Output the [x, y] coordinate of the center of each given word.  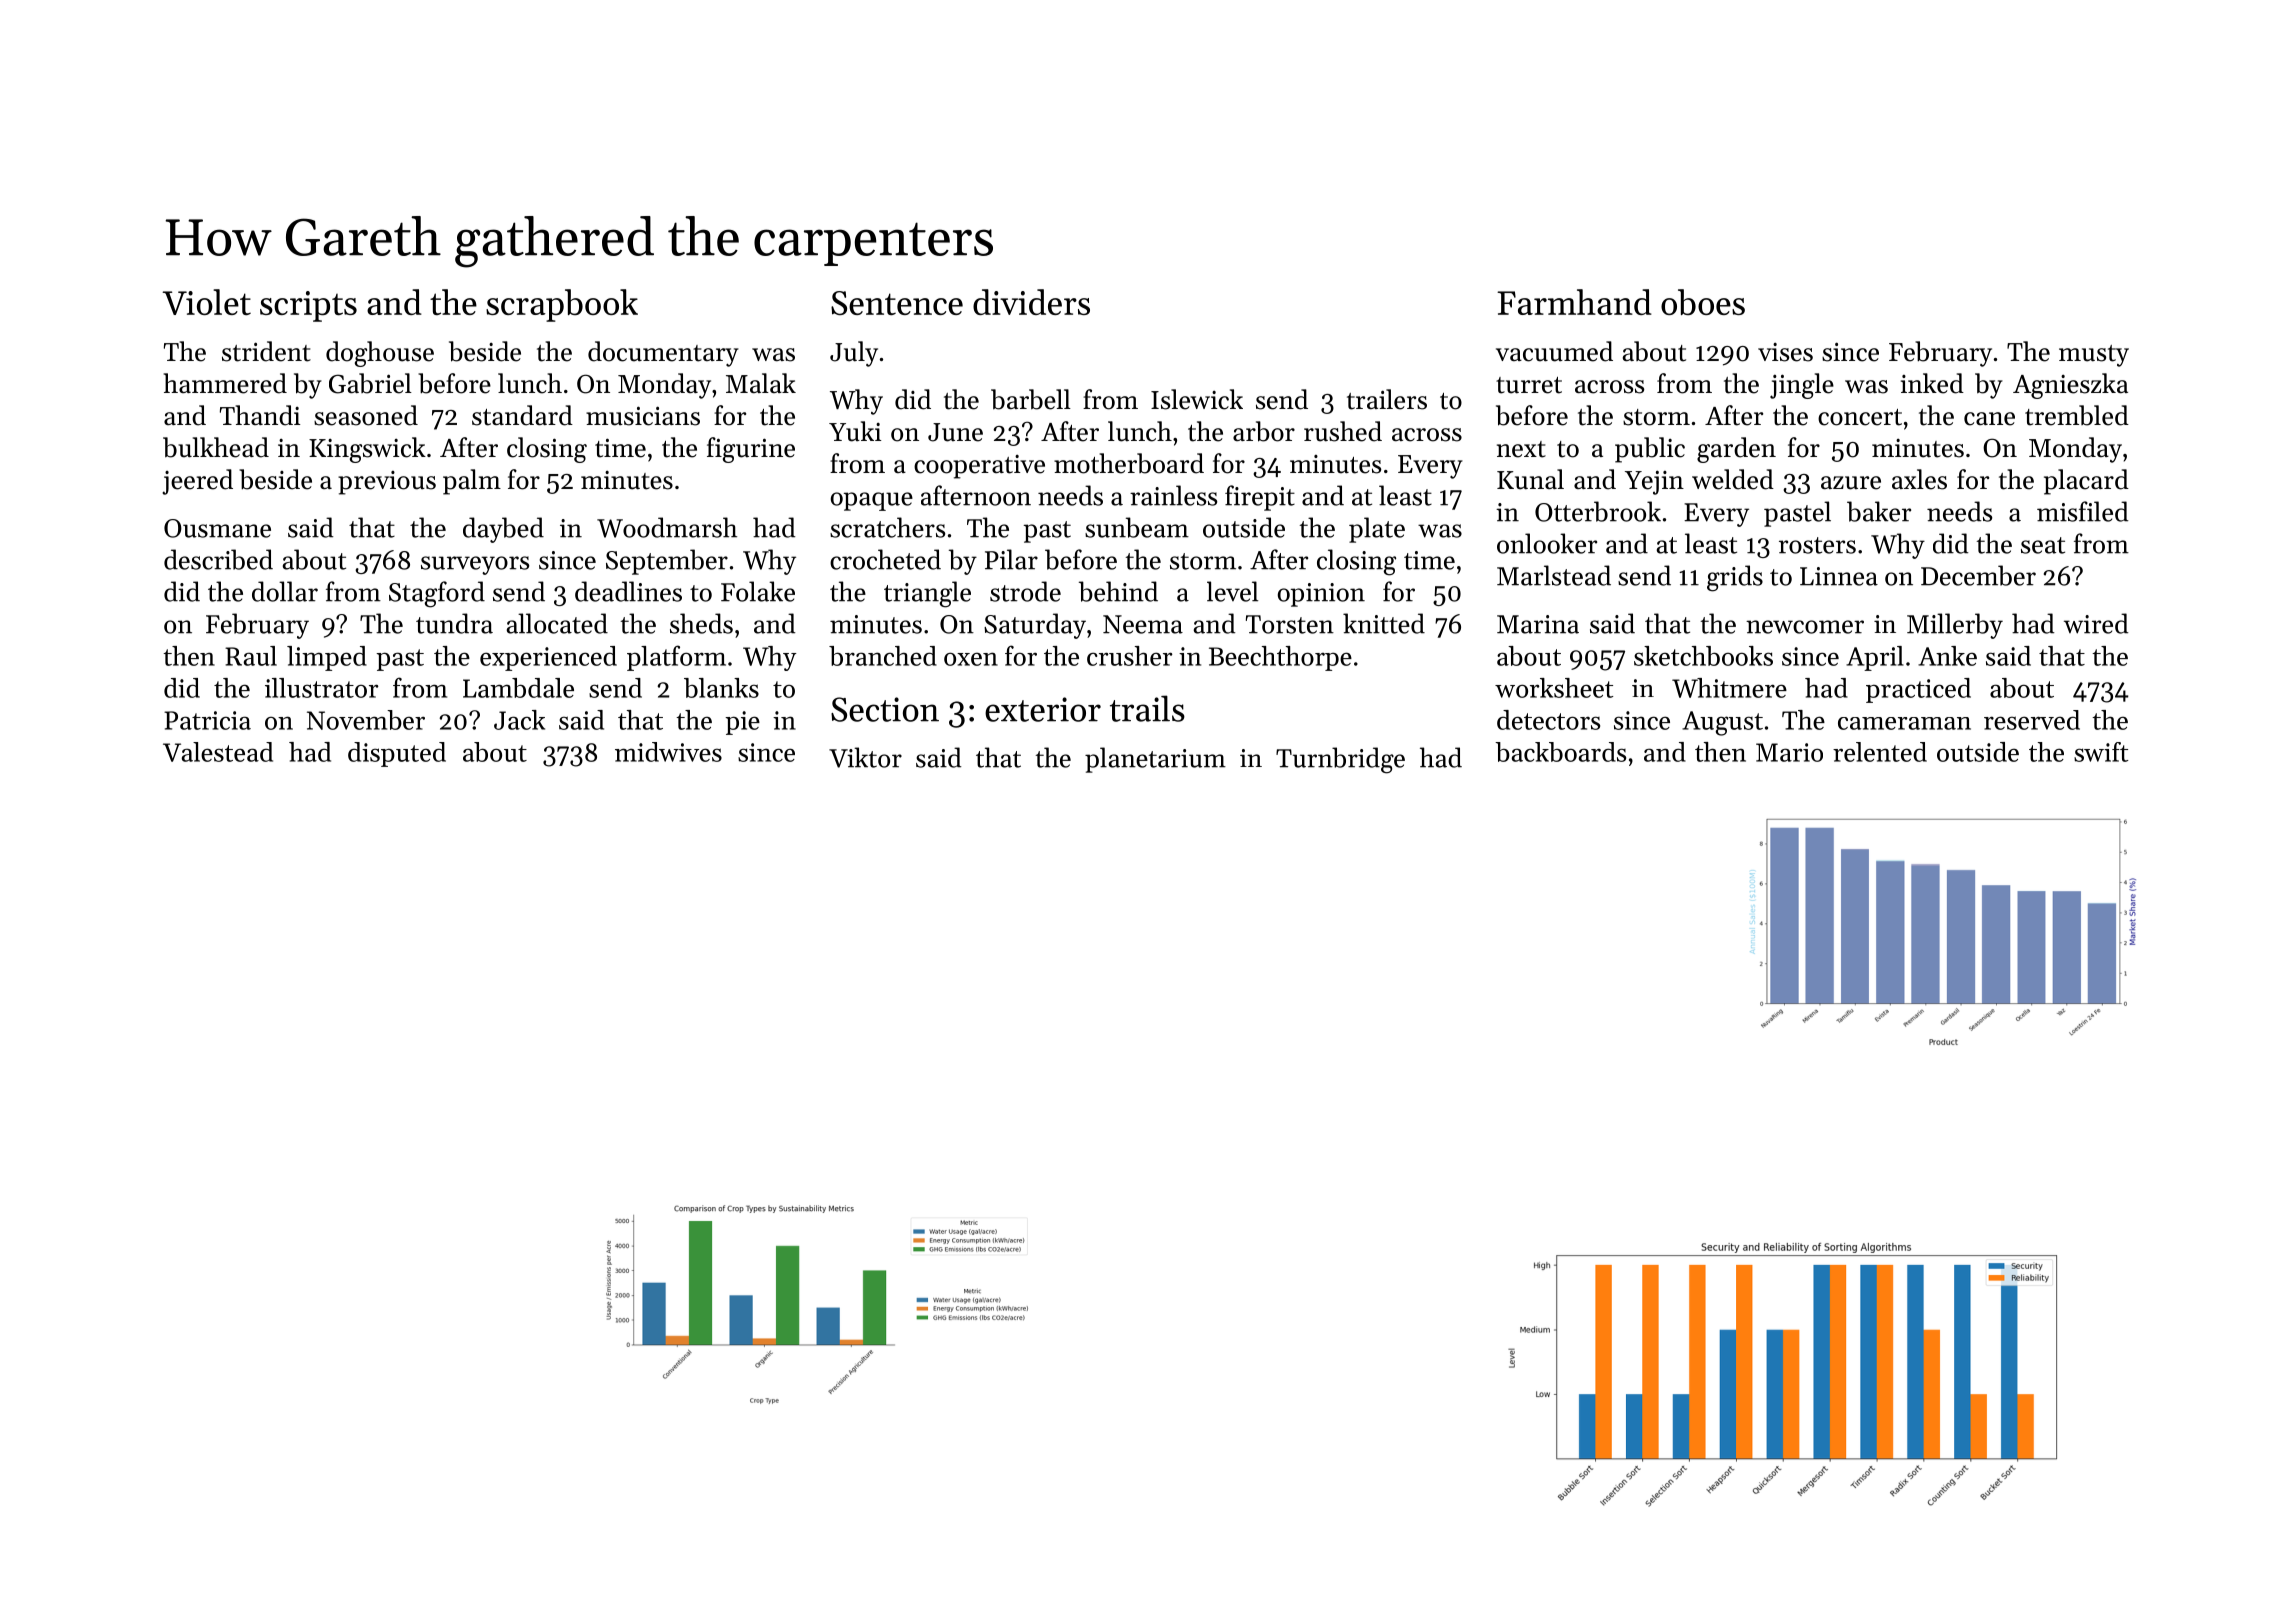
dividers [1031, 302]
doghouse [380, 354]
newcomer [1805, 627]
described [218, 559]
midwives [668, 752]
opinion [1321, 595]
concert [1860, 417]
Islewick [1197, 399]
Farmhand [1574, 302]
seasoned [366, 415]
